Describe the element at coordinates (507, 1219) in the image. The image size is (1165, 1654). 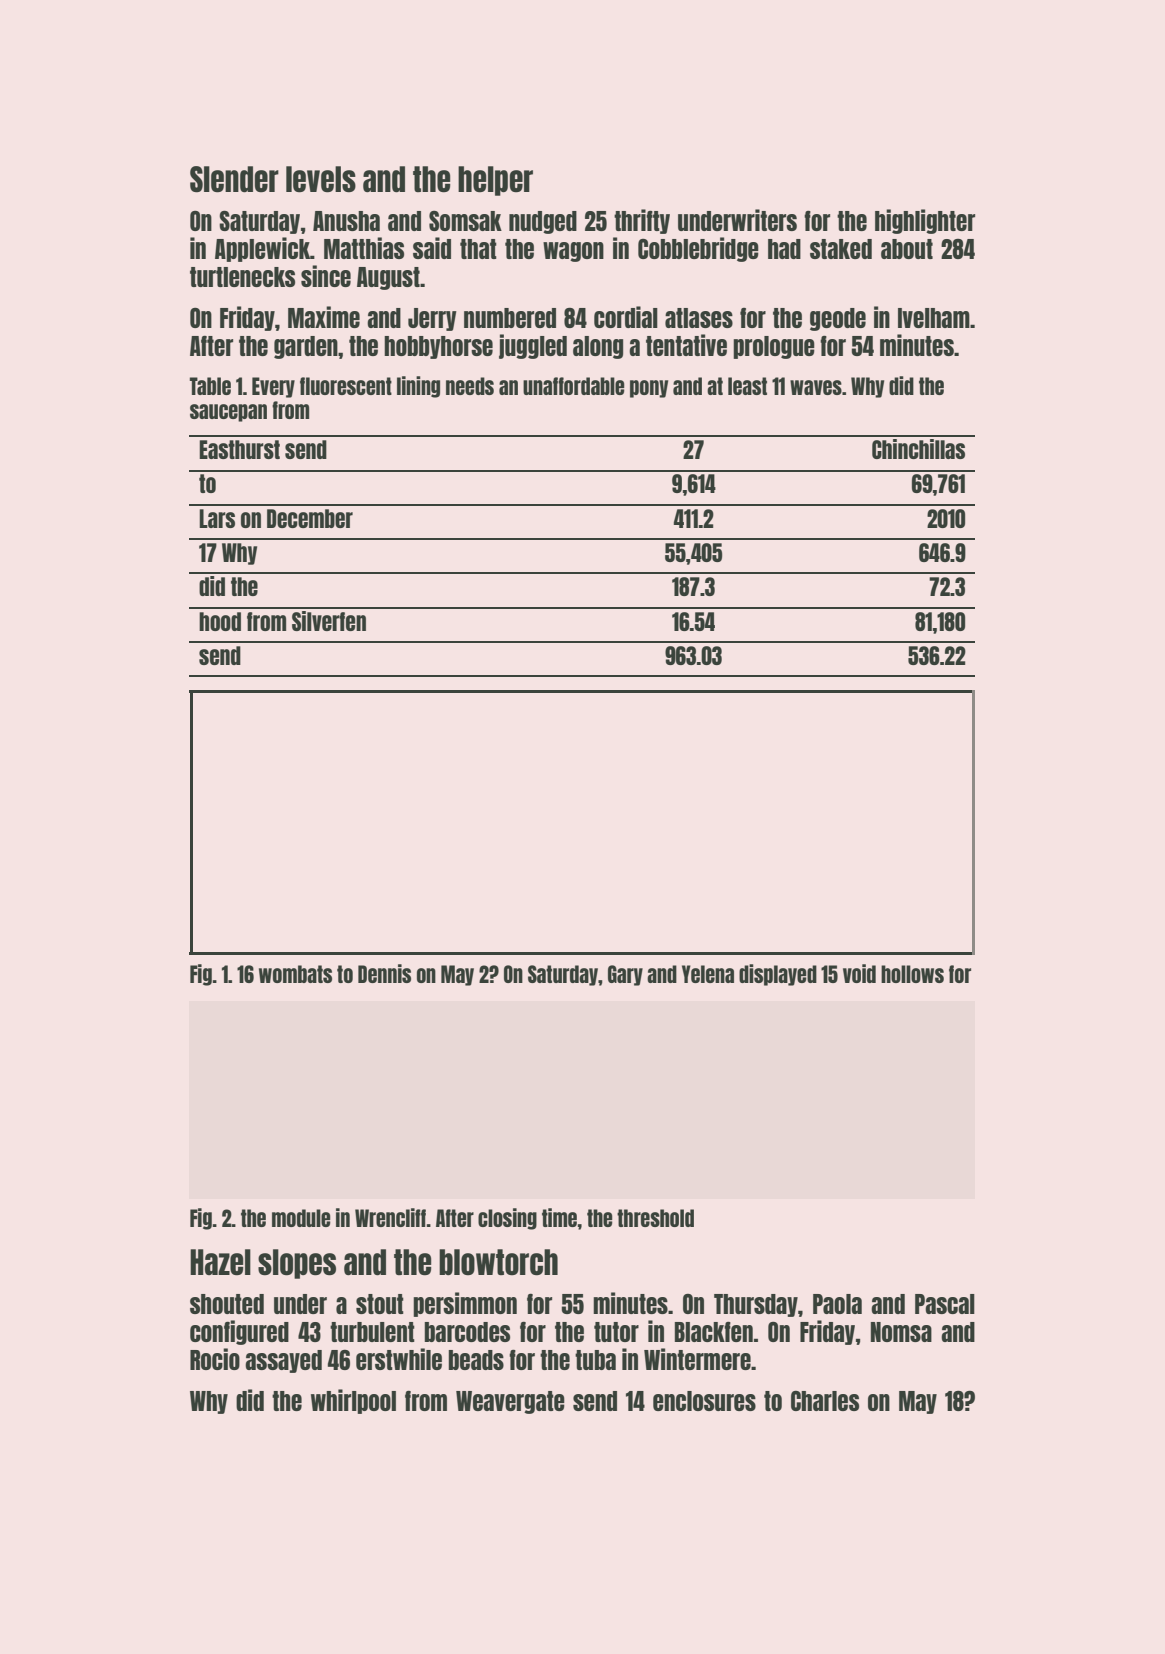
I see `closing` at that location.
